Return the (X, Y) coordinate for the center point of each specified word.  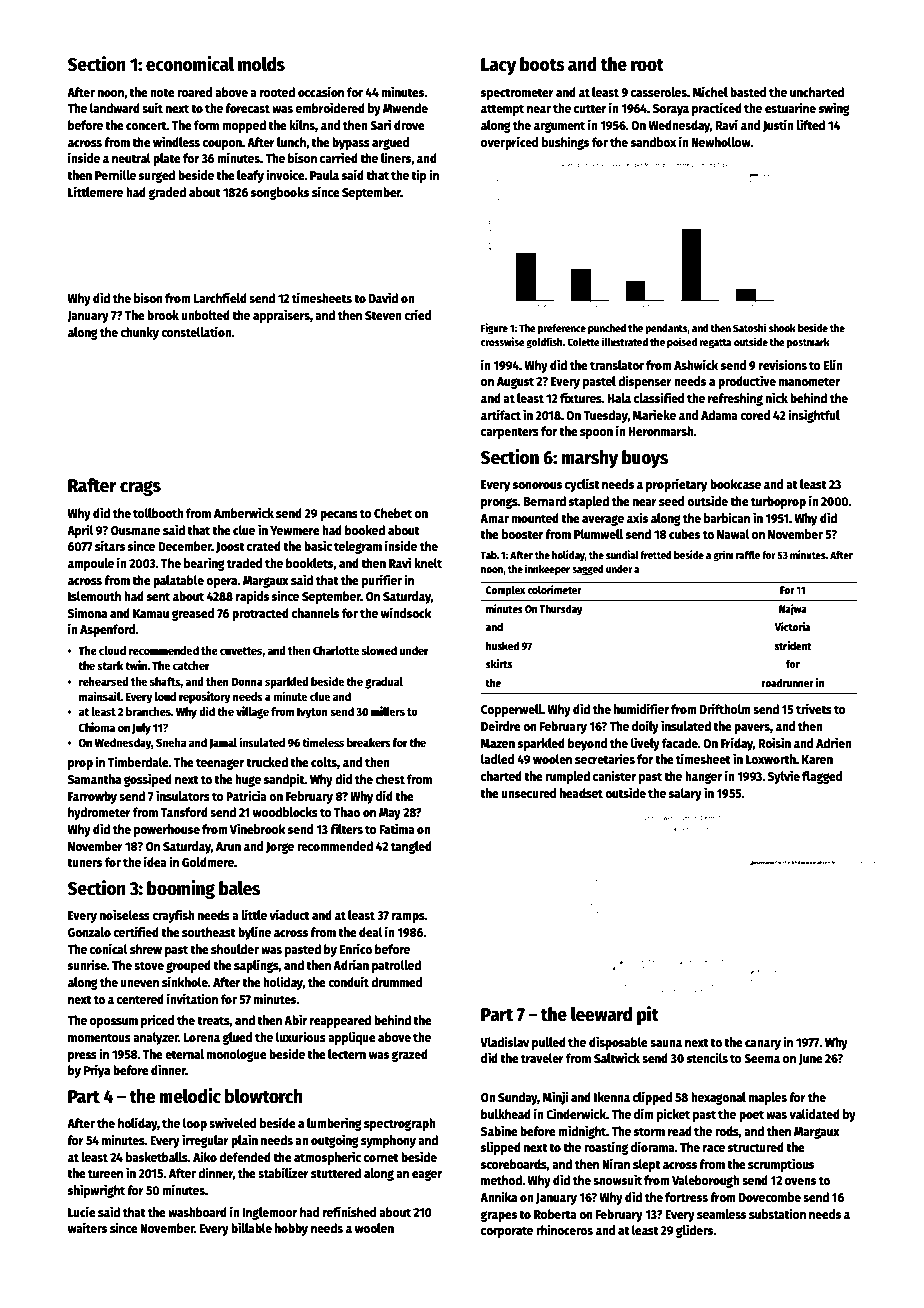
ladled (497, 759)
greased (193, 614)
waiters (87, 1227)
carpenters (510, 433)
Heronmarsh (661, 431)
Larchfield (220, 297)
